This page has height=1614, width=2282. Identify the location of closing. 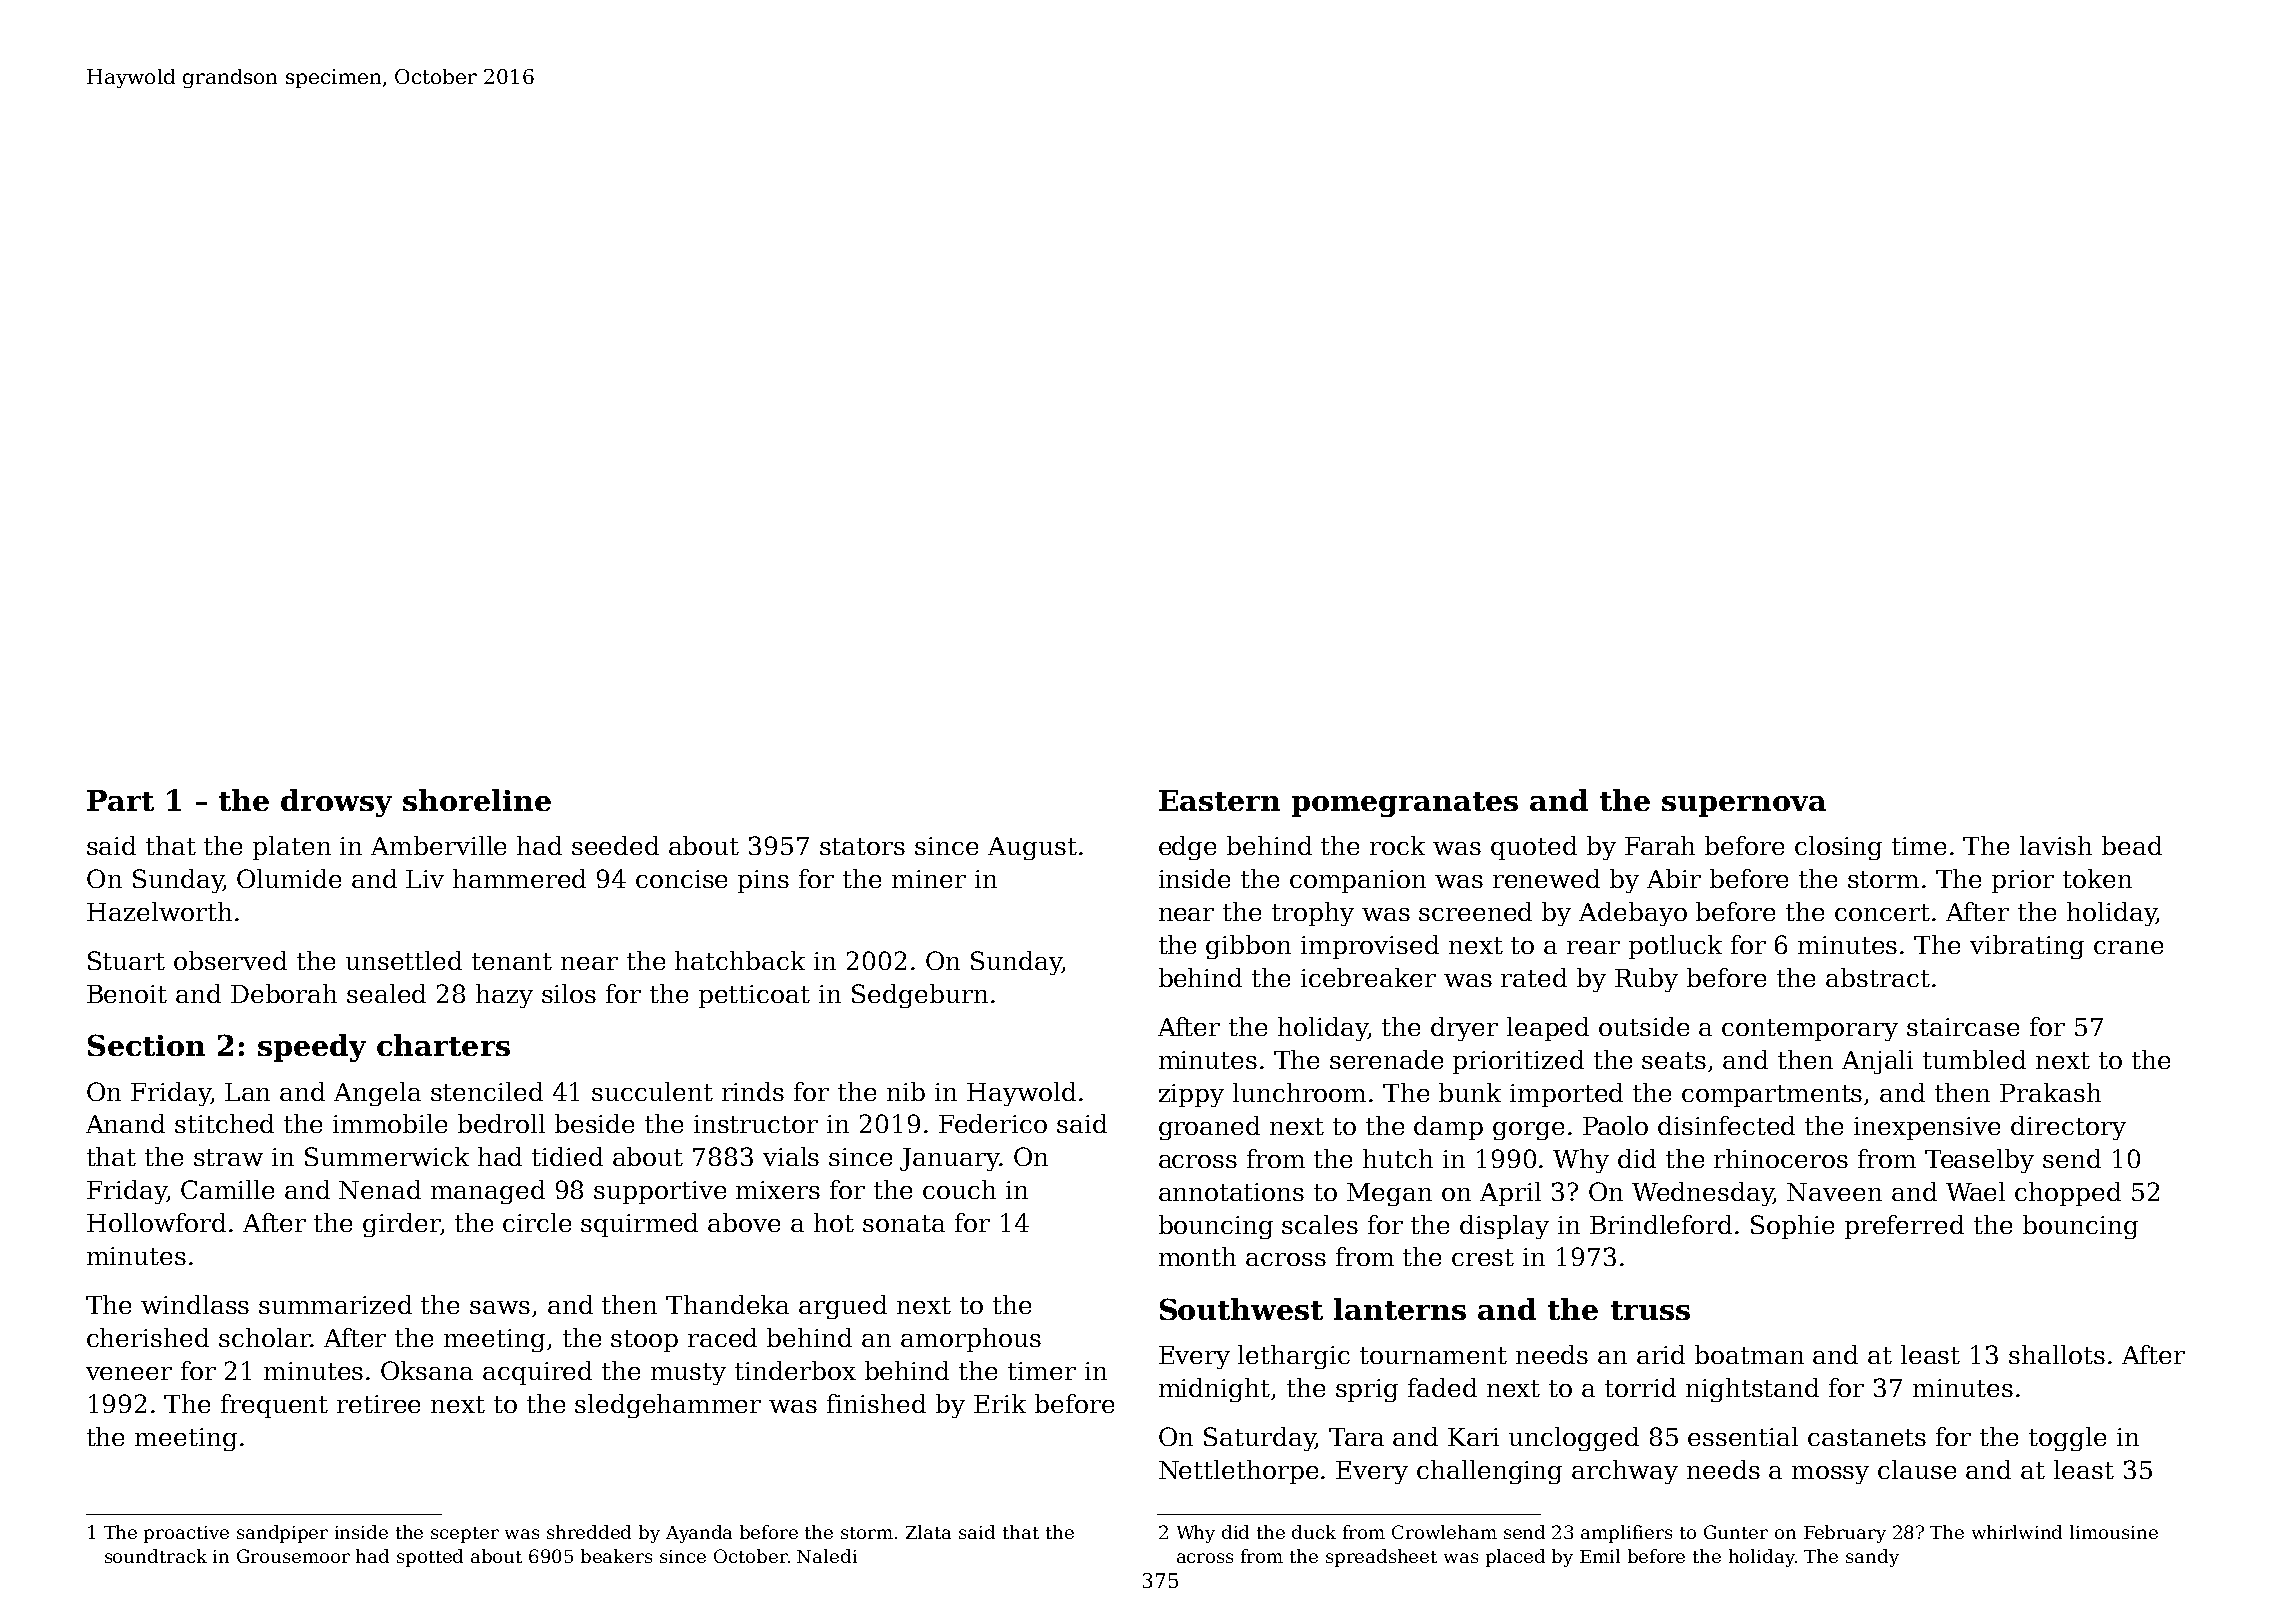
(1838, 848).
